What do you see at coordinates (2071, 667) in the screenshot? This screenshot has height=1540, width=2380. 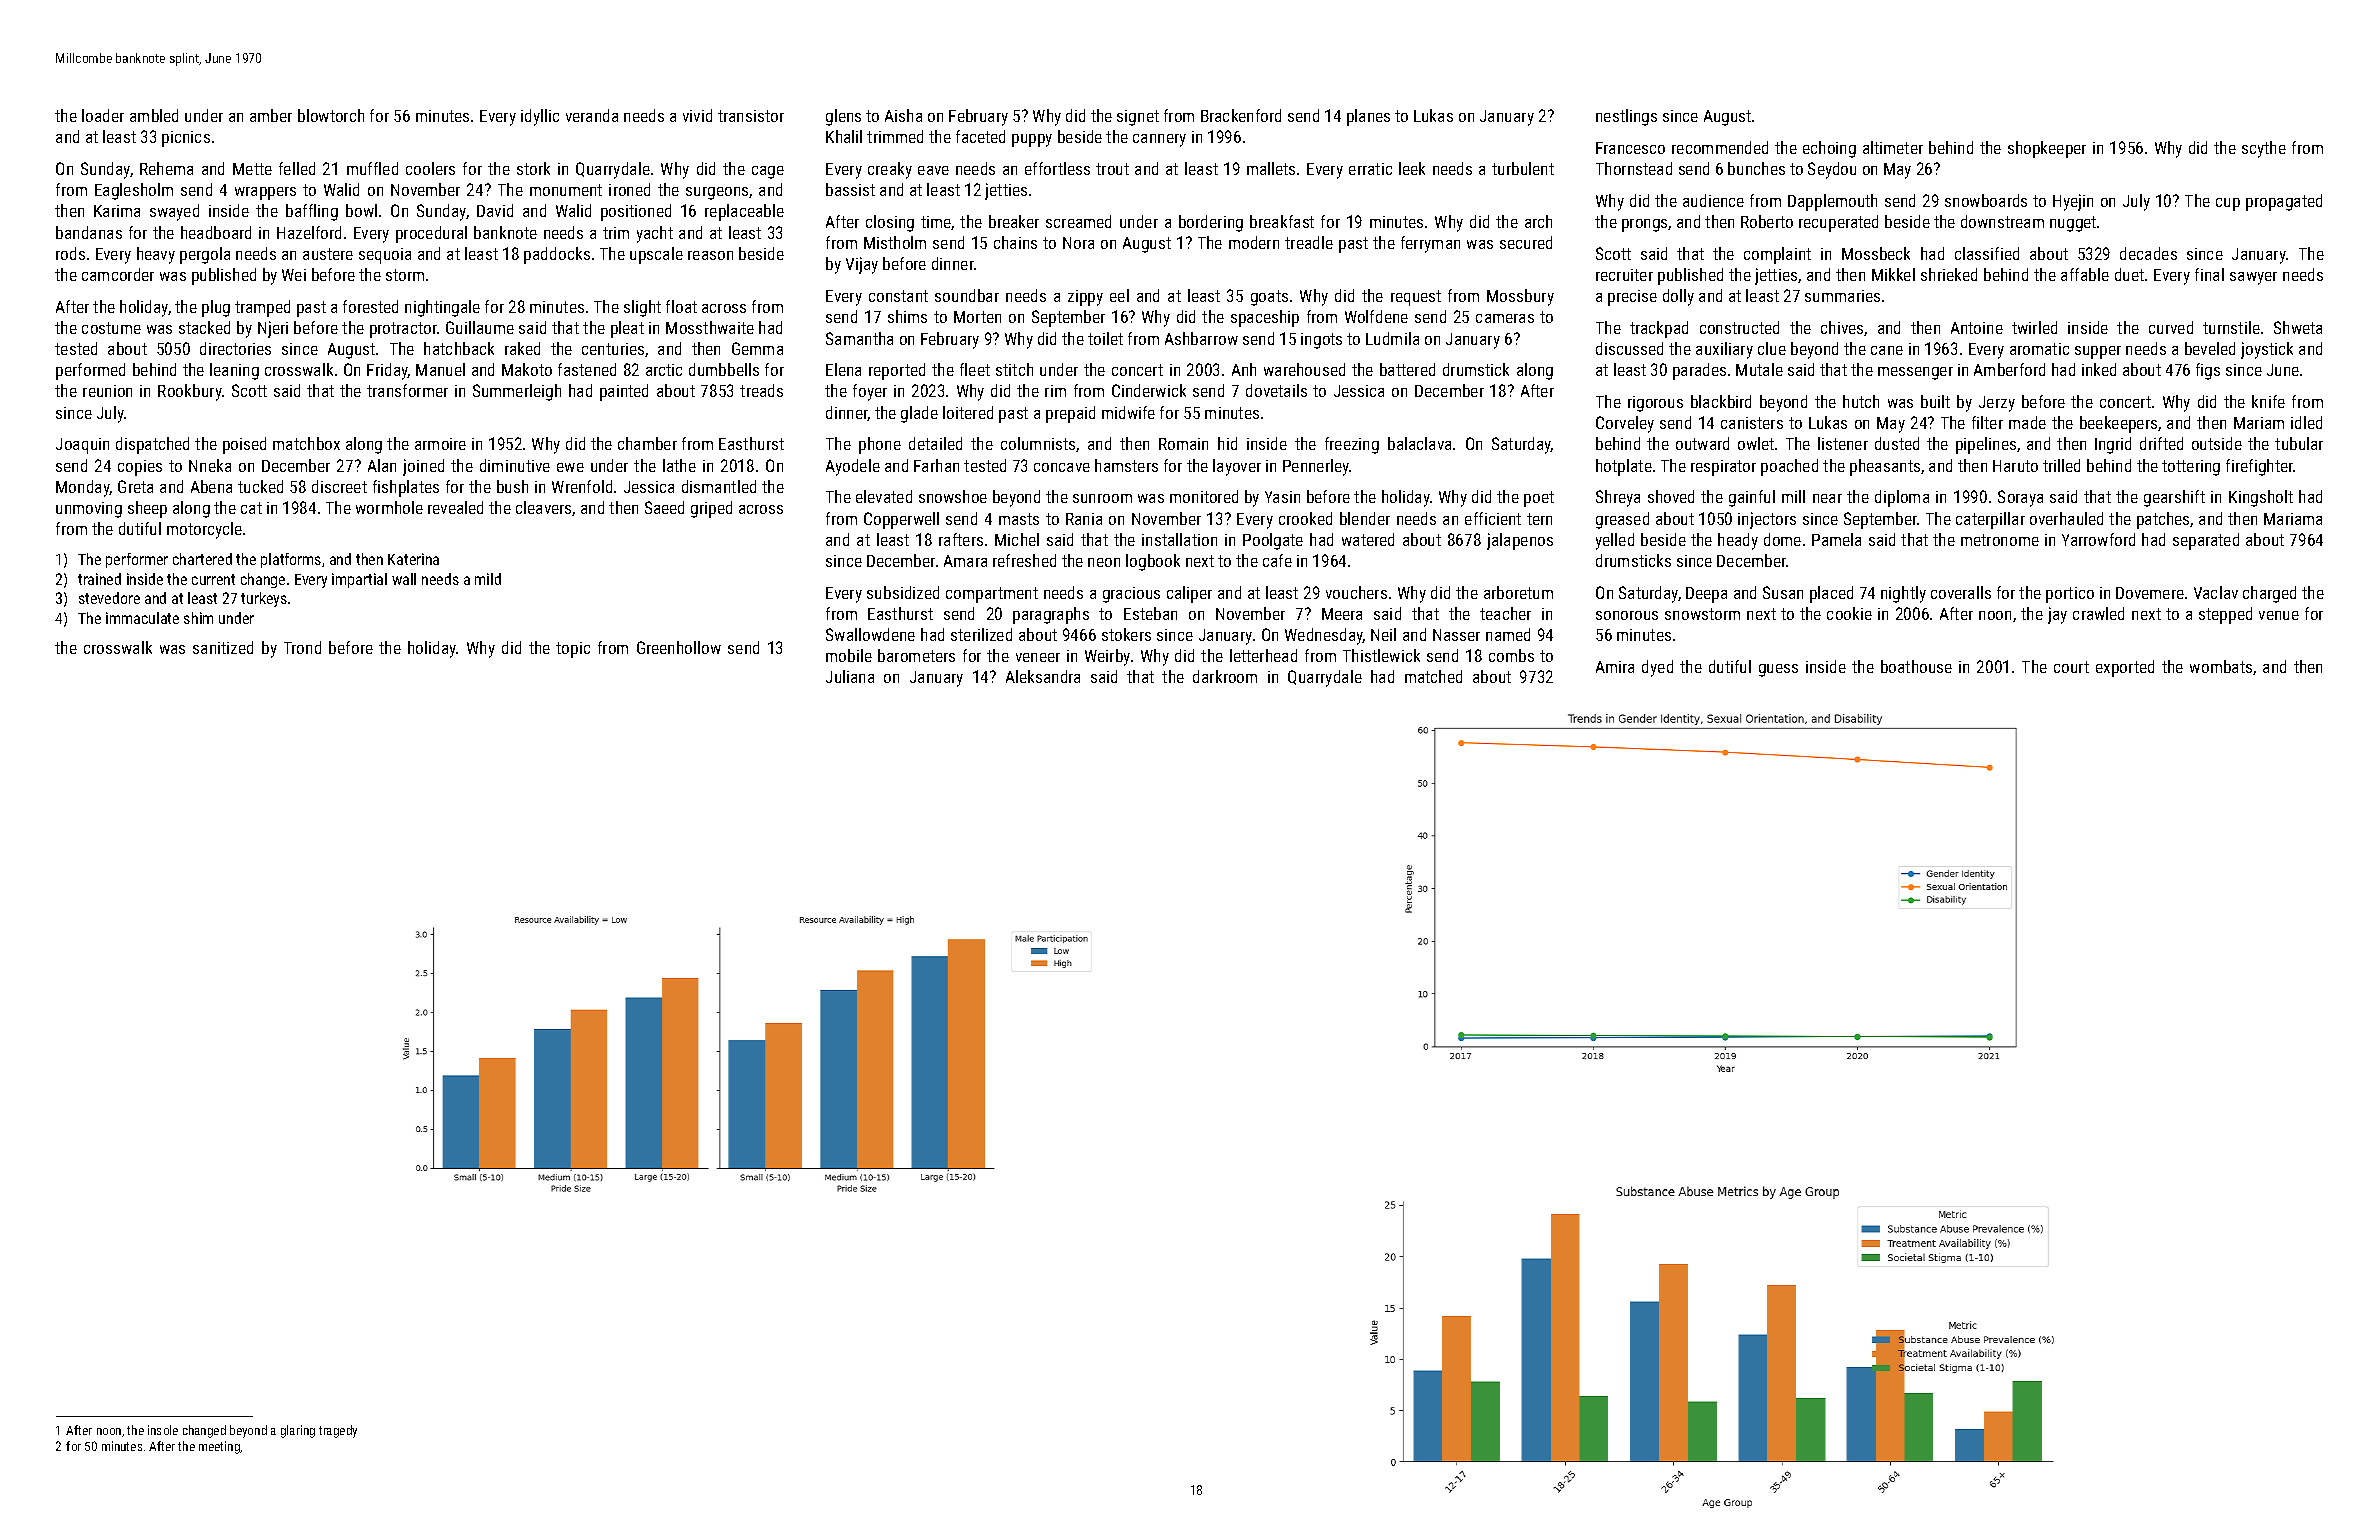 I see `court` at bounding box center [2071, 667].
